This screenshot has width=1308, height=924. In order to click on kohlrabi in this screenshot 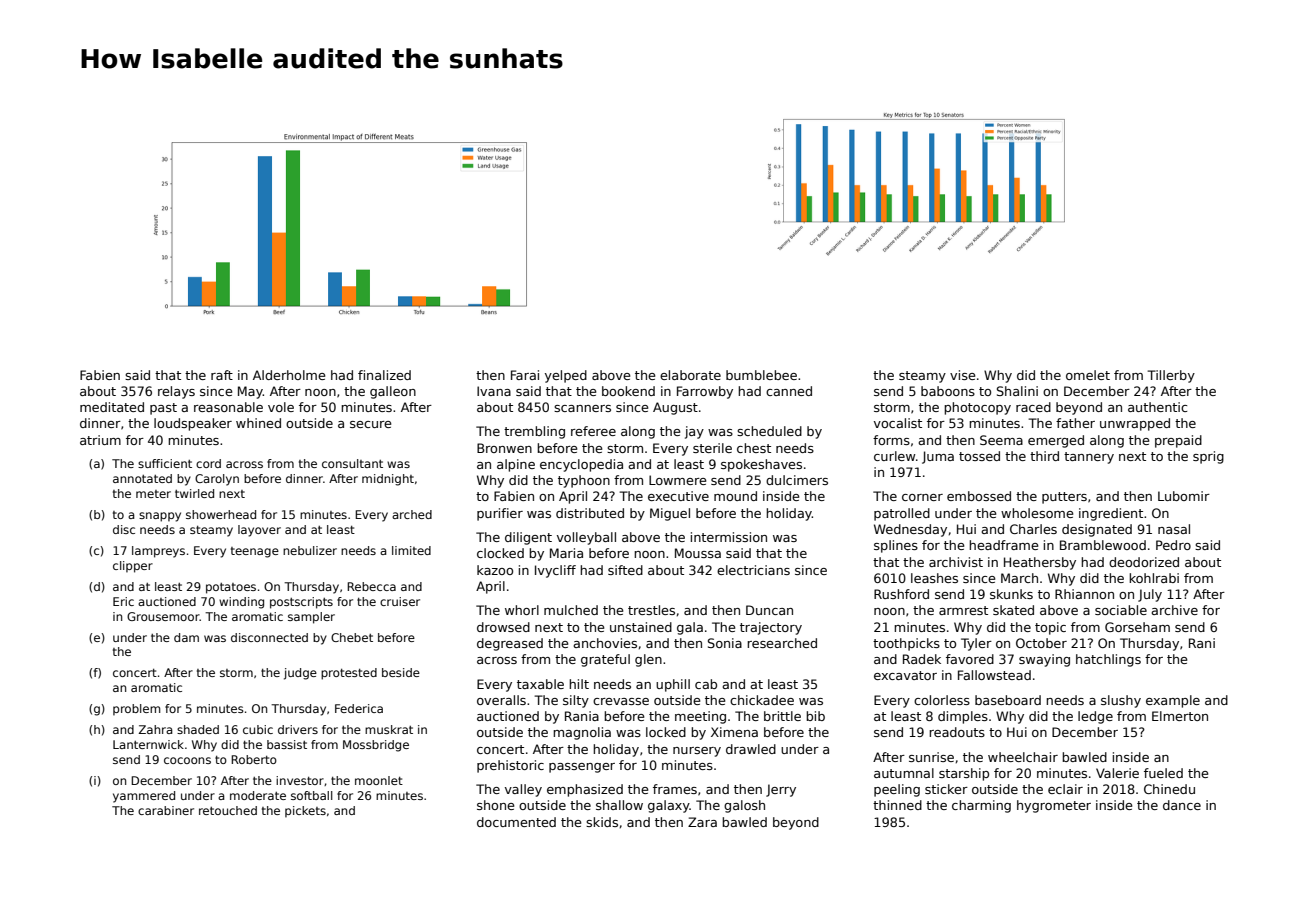, I will do `click(1154, 578)`.
